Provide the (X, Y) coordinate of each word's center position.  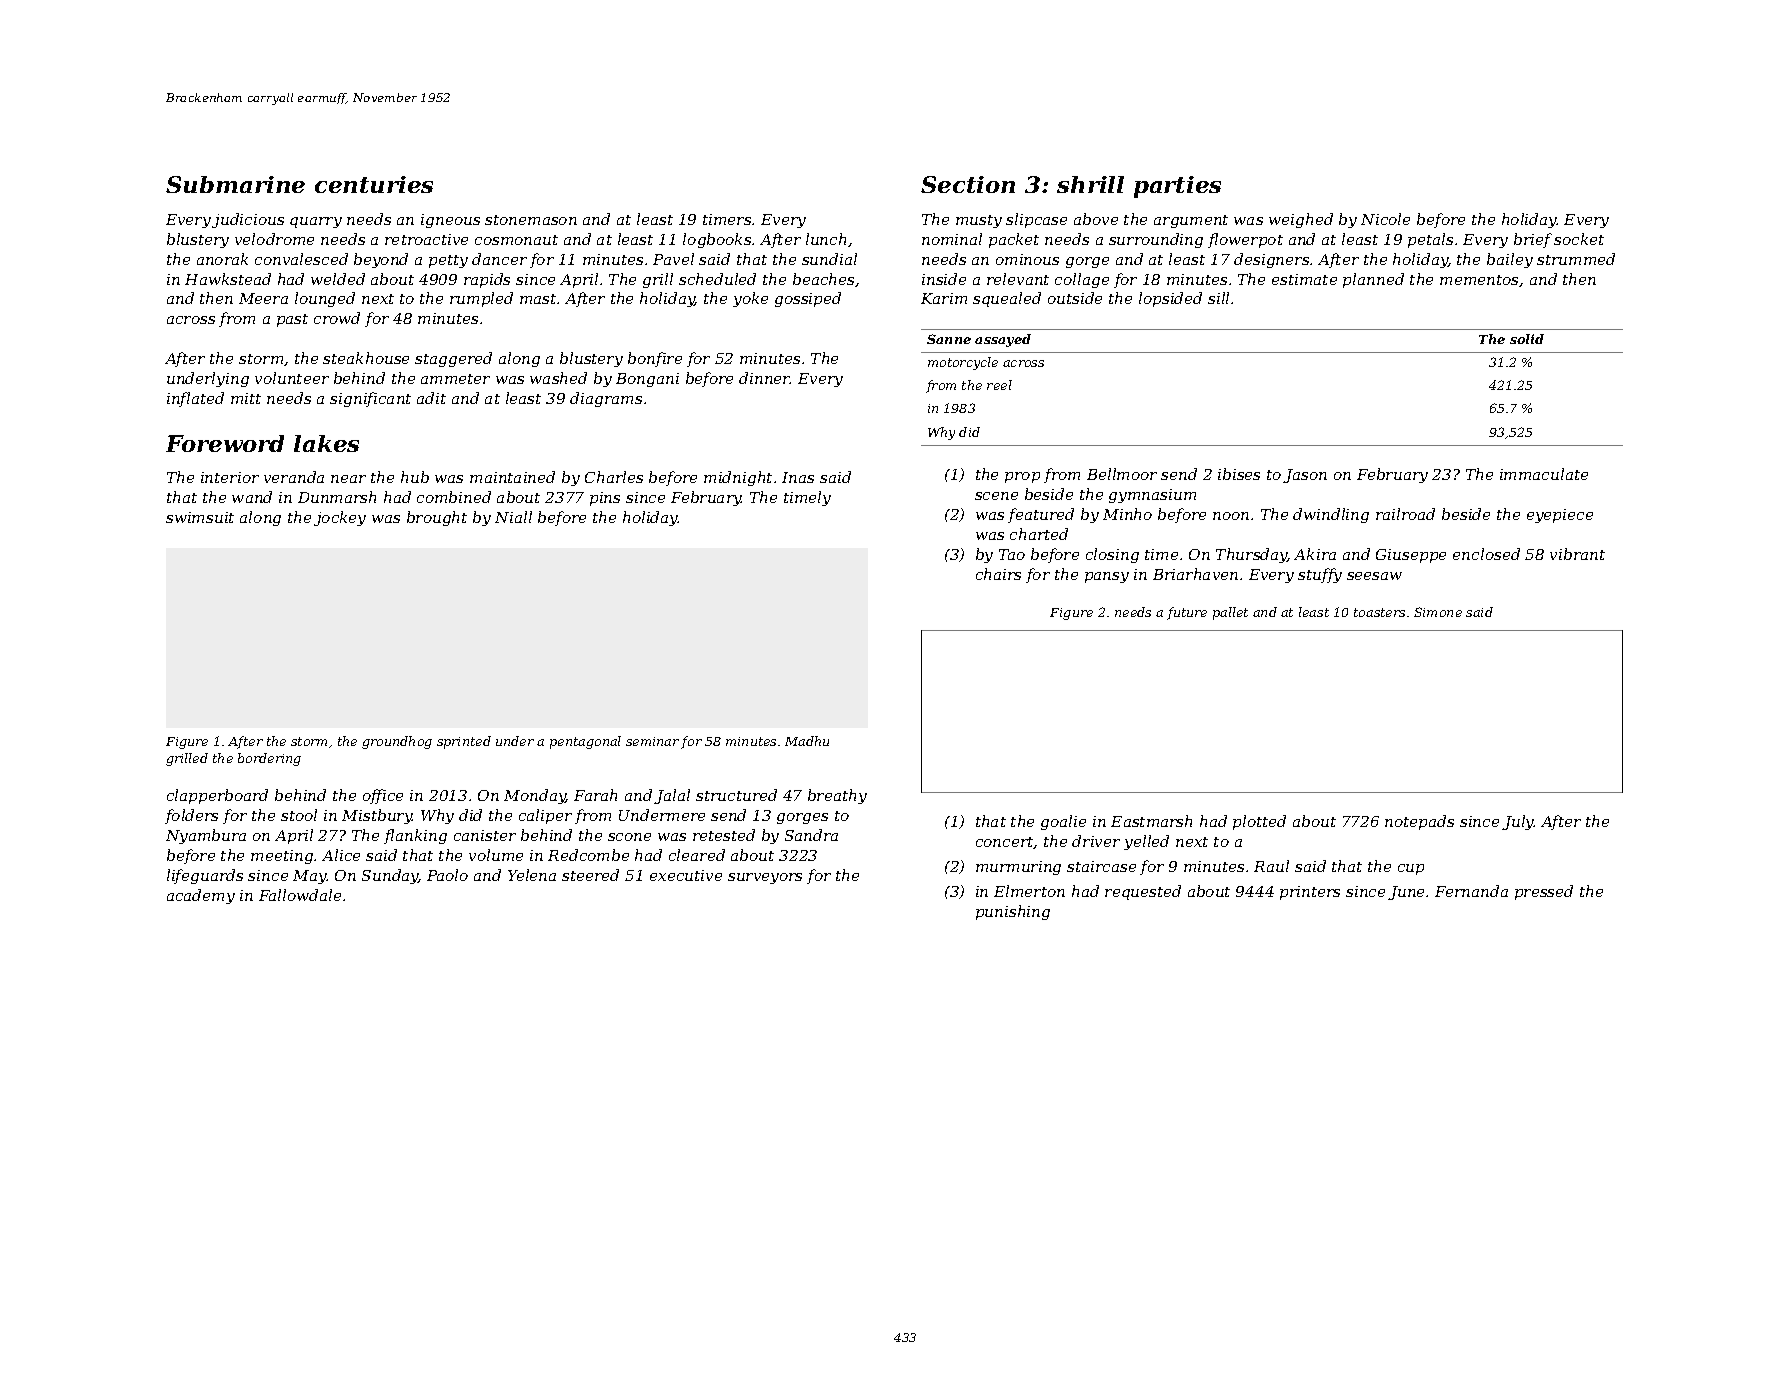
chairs (998, 574)
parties (1177, 187)
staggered (453, 359)
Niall (513, 517)
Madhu (807, 741)
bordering (269, 759)
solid (1527, 339)
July (1518, 822)
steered (590, 875)
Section (968, 184)
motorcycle (963, 363)
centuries (374, 184)
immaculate (1544, 474)
